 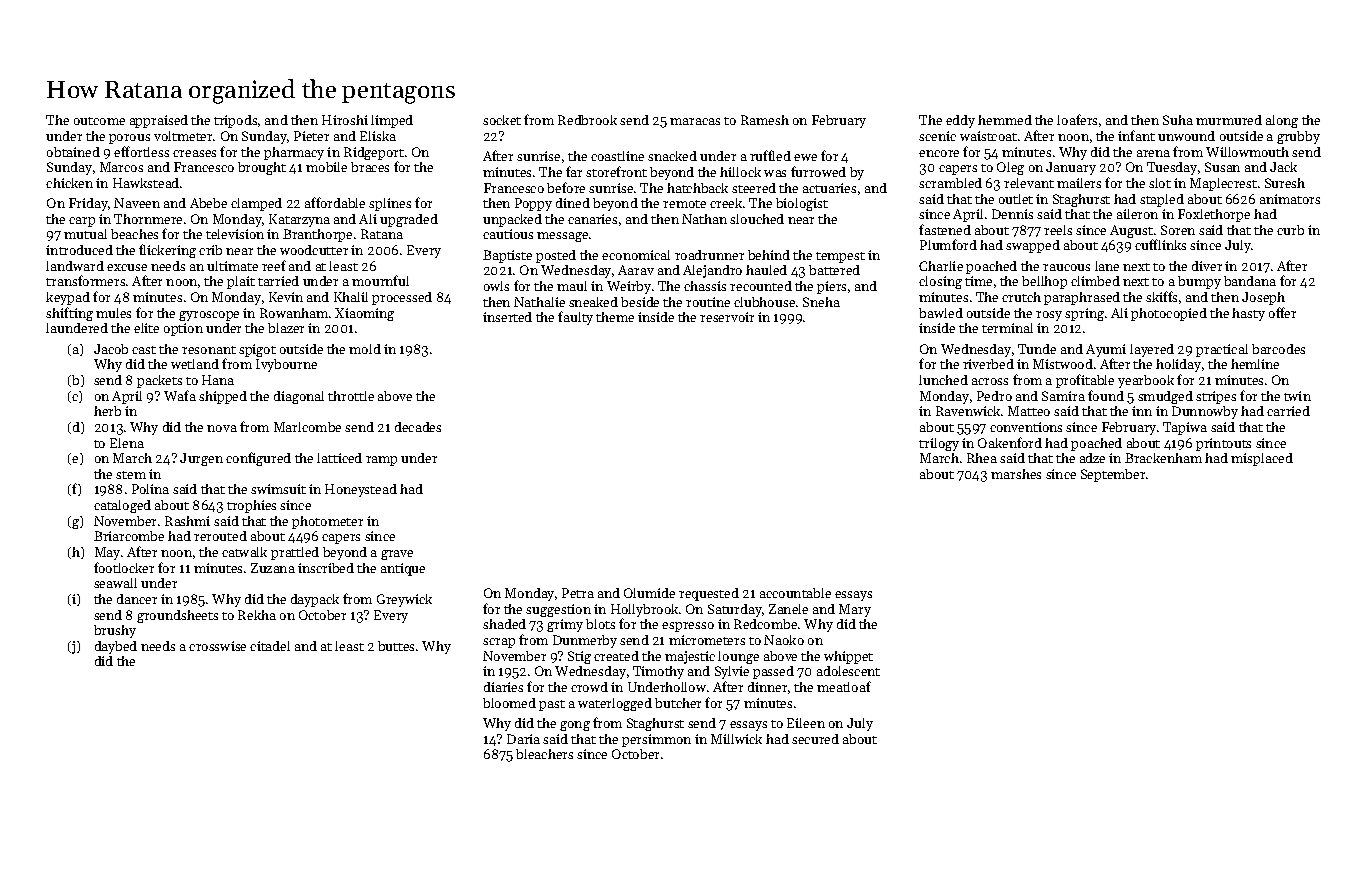 What do you see at coordinates (941, 266) in the screenshot?
I see `Charlie` at bounding box center [941, 266].
